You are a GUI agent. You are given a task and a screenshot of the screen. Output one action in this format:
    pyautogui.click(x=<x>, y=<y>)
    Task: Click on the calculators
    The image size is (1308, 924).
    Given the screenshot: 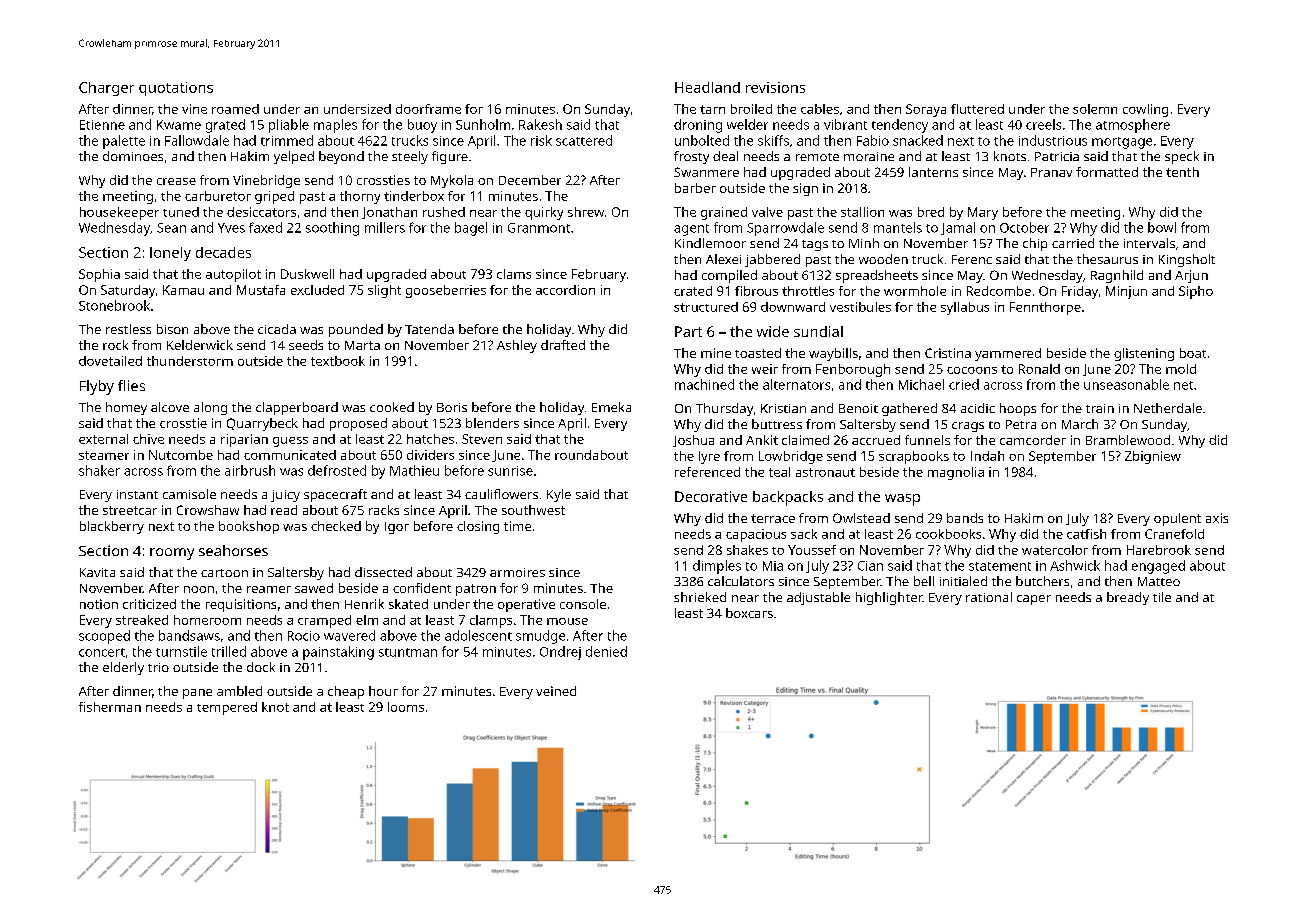 What is the action you would take?
    pyautogui.click(x=741, y=581)
